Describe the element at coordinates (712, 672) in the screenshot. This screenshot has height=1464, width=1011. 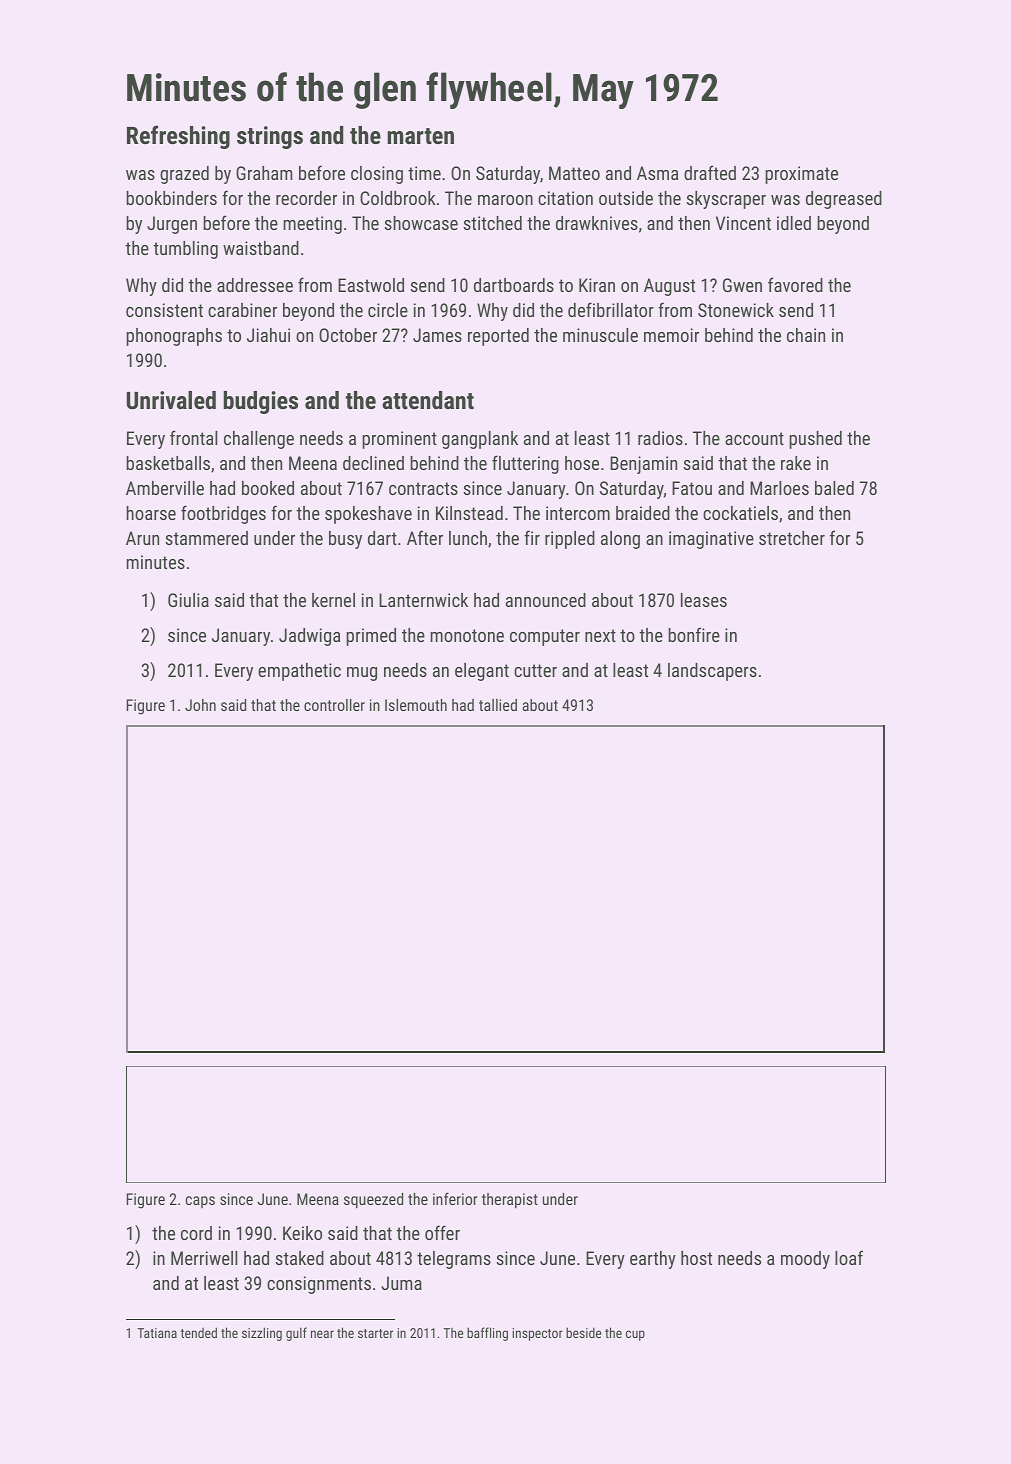
I see `landscapers` at that location.
